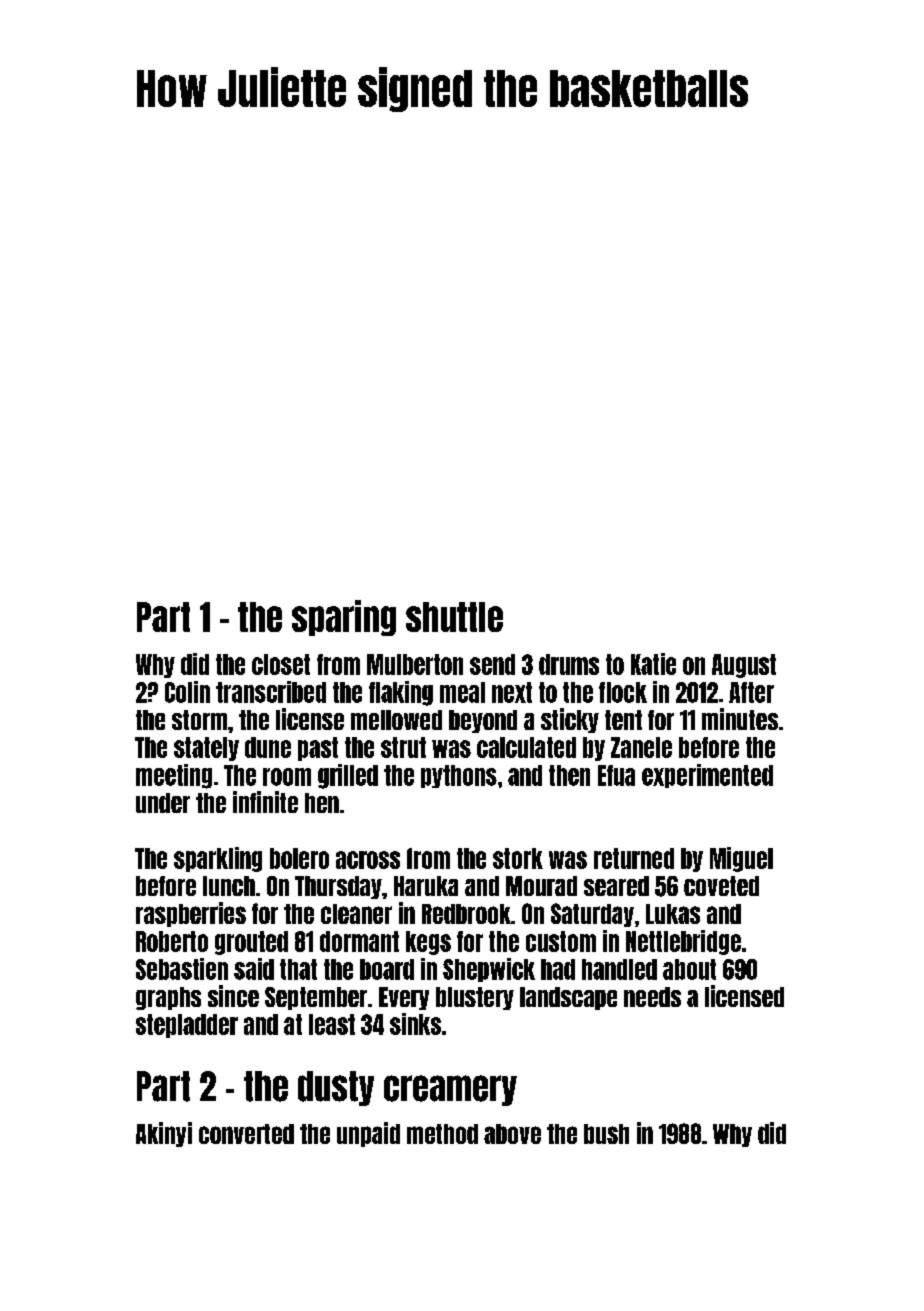  What do you see at coordinates (741, 859) in the screenshot?
I see `Miguel` at bounding box center [741, 859].
